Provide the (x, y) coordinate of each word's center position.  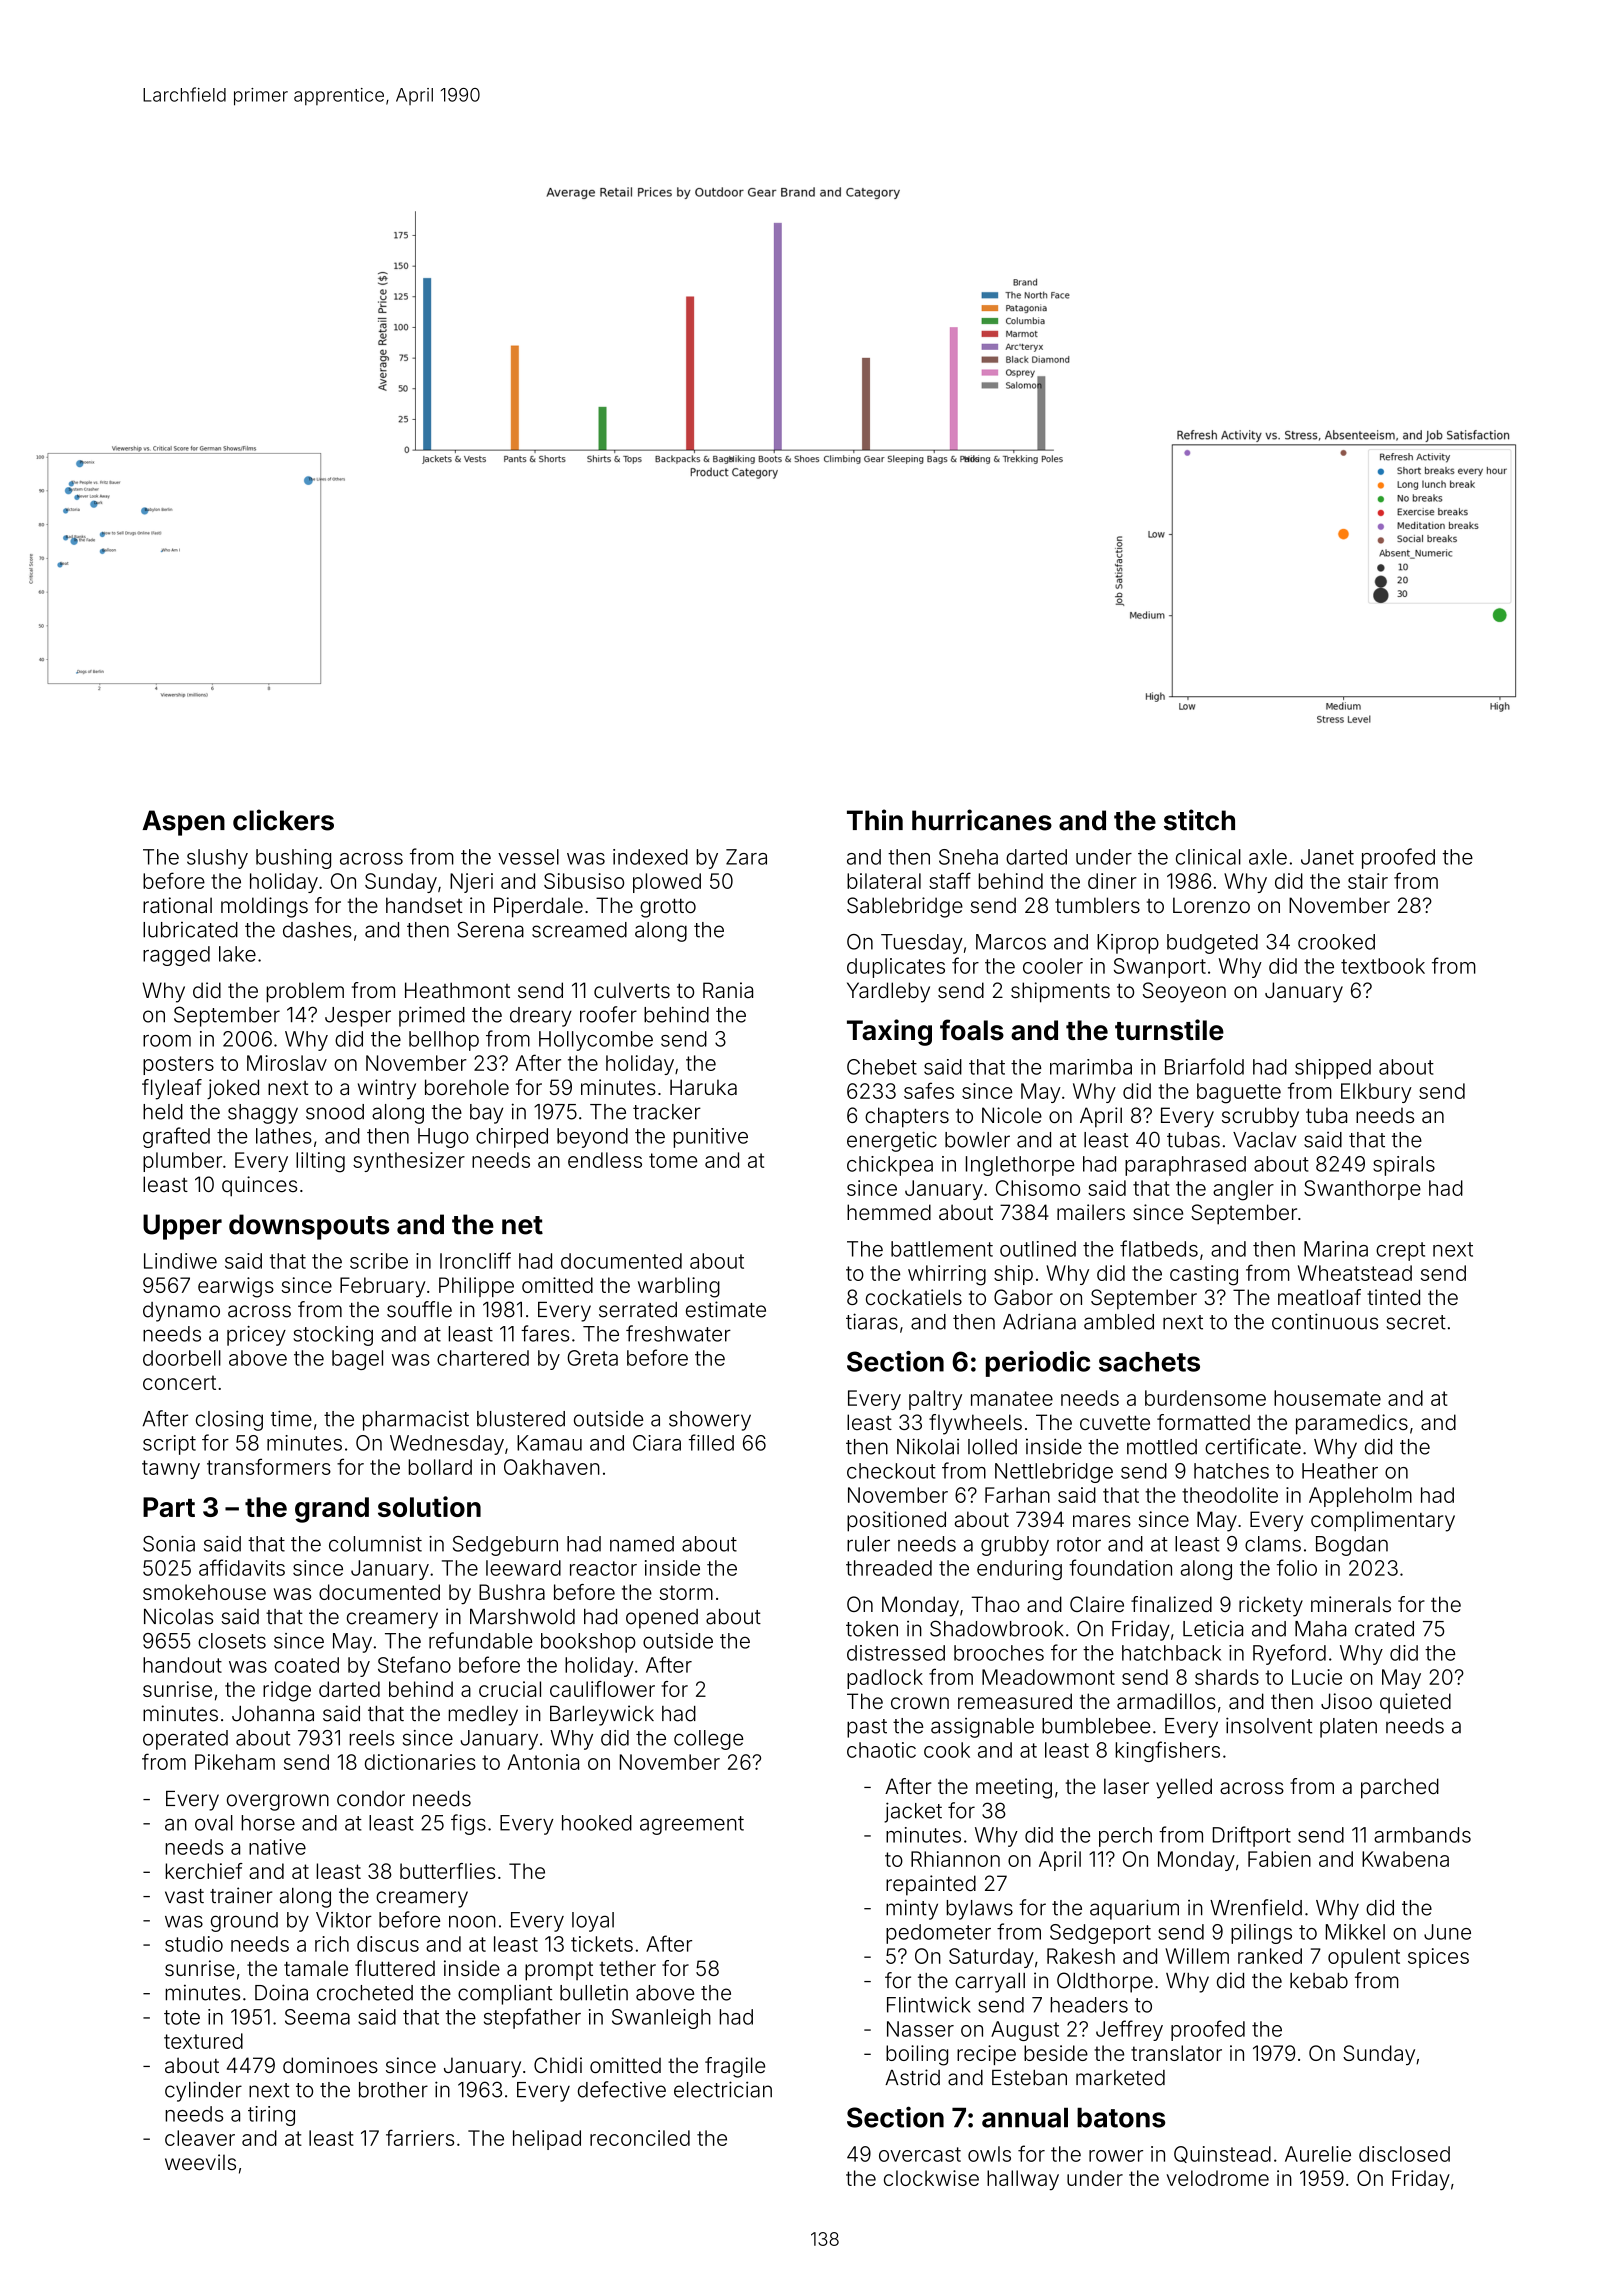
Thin (875, 819)
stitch (1199, 820)
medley (483, 1716)
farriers (420, 2137)
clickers (283, 820)
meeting (1014, 1788)
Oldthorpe (1105, 1982)
